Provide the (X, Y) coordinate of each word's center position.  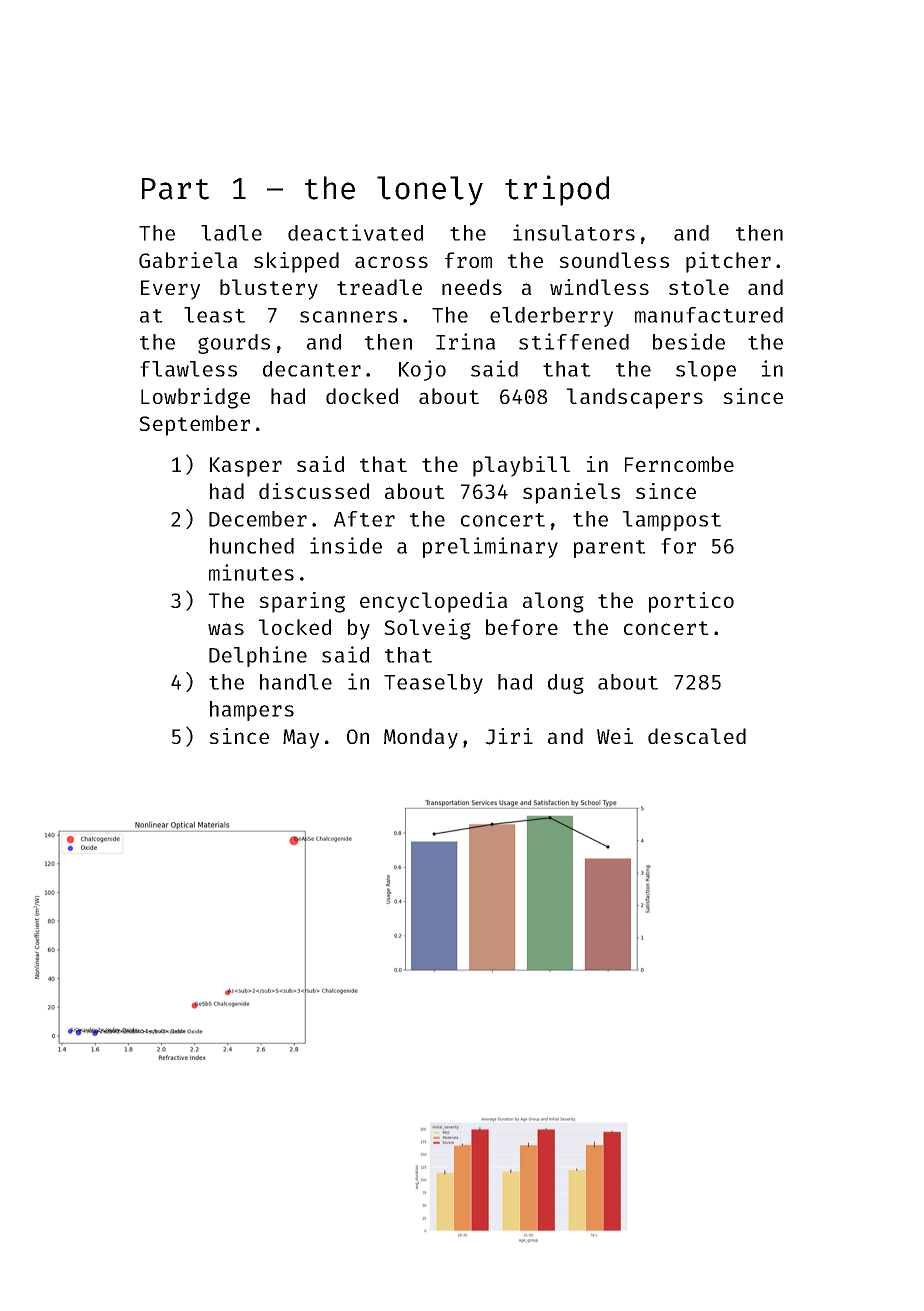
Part (175, 189)
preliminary (490, 547)
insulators (574, 232)
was (226, 629)
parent (610, 549)
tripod (557, 190)
